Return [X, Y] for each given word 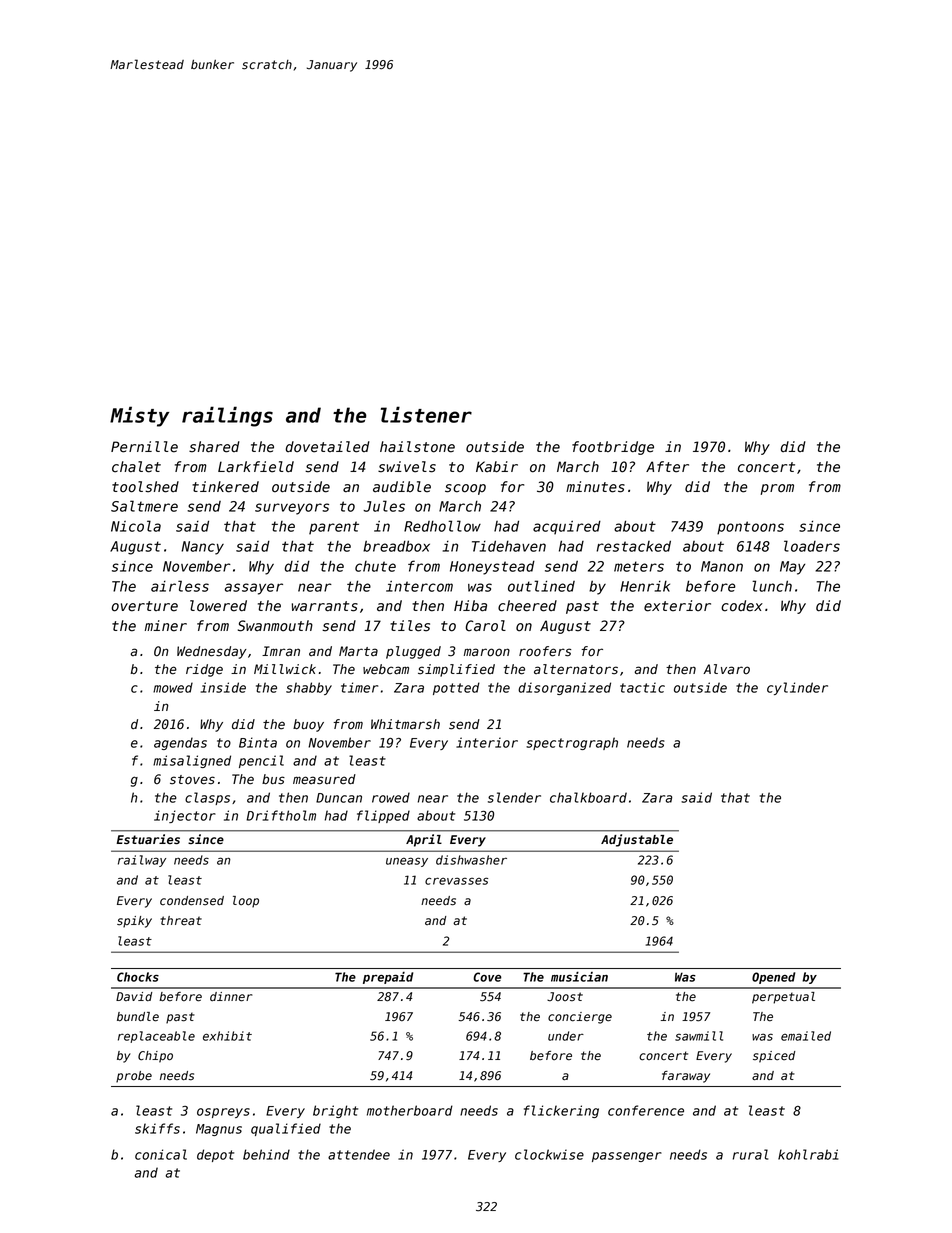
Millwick [285, 669]
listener [426, 414]
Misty [139, 416]
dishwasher [471, 860]
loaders [812, 546]
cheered [527, 606]
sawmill [699, 1036]
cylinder [797, 688]
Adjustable [637, 840]
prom [777, 489]
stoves [192, 780]
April [424, 840]
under [566, 1036]
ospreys [223, 1113]
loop [246, 902]
